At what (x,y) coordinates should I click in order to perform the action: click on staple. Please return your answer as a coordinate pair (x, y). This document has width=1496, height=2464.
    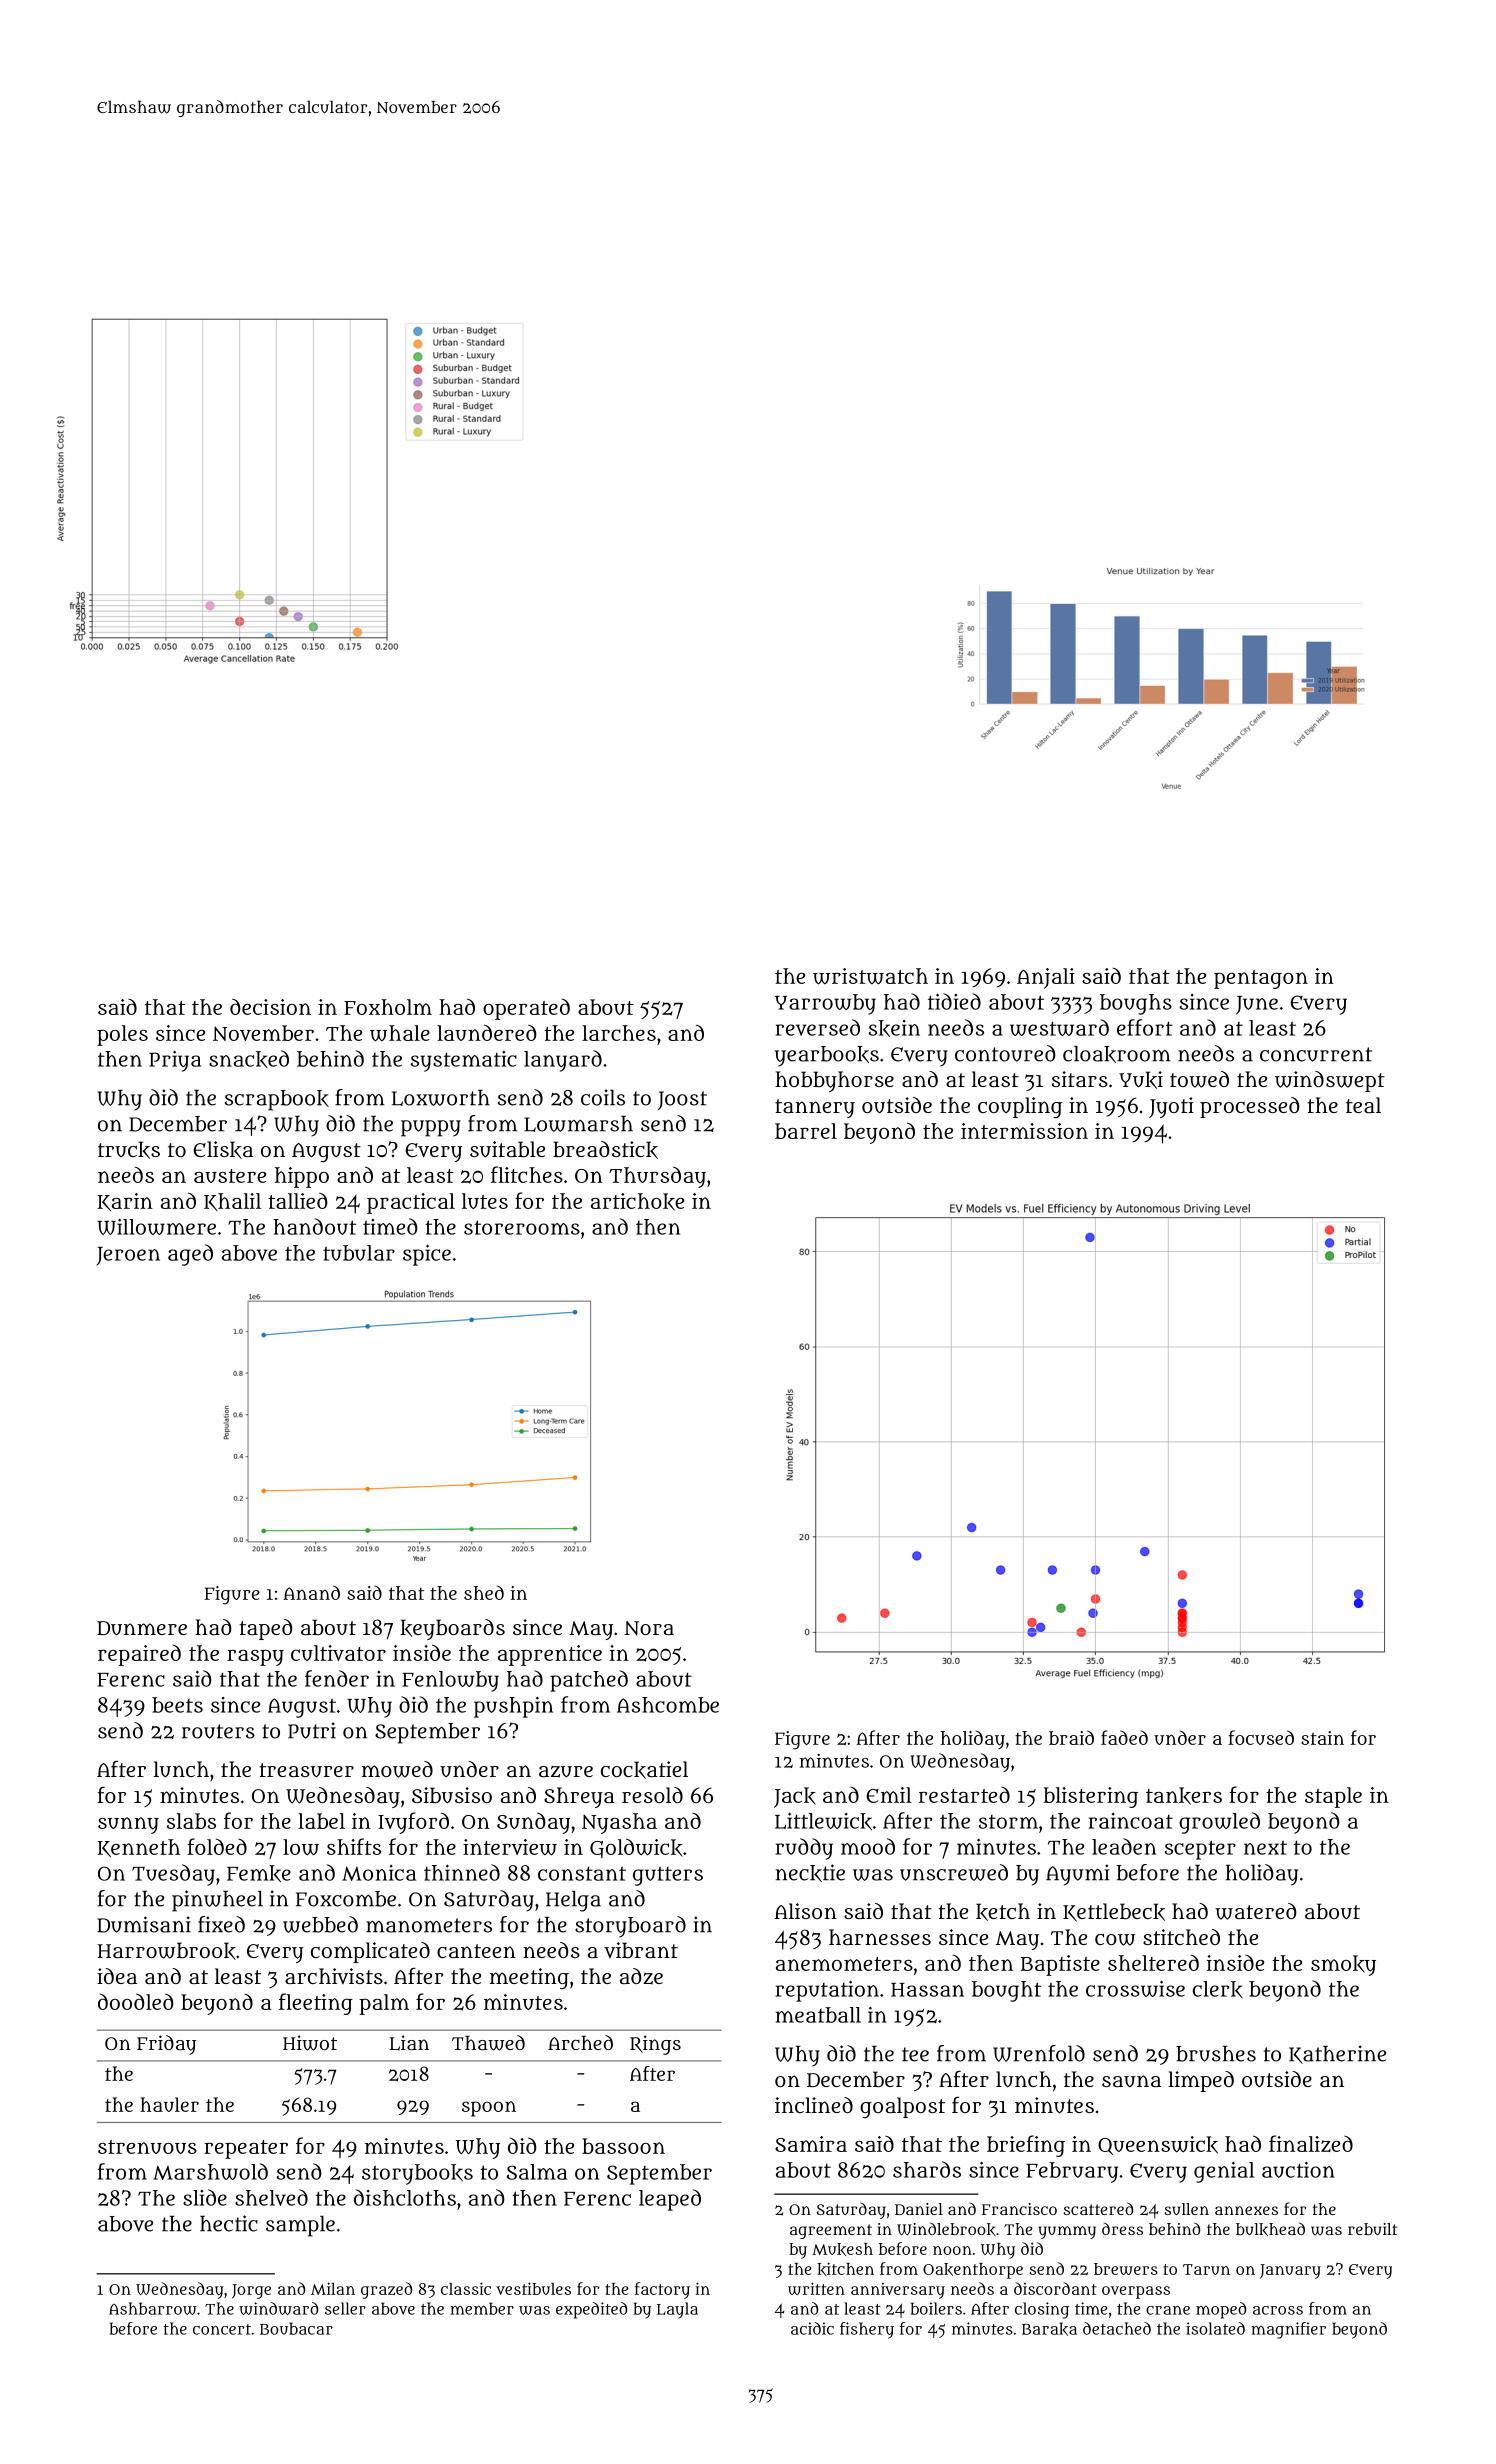
    Looking at the image, I should click on (1333, 1797).
